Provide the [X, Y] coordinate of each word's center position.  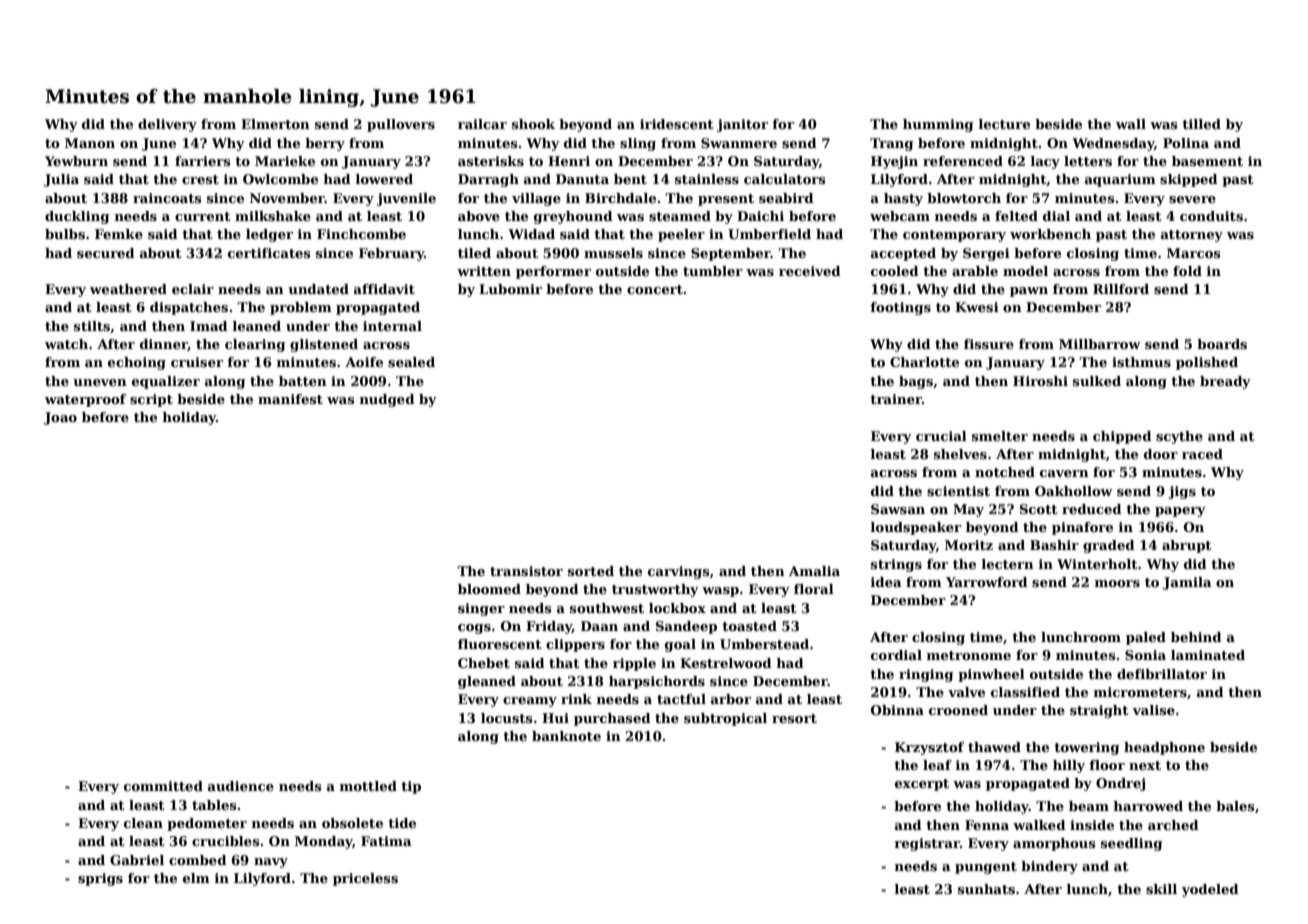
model [1025, 271]
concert [655, 289]
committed [163, 786]
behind [1196, 637]
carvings [678, 572]
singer [481, 609]
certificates [269, 253]
